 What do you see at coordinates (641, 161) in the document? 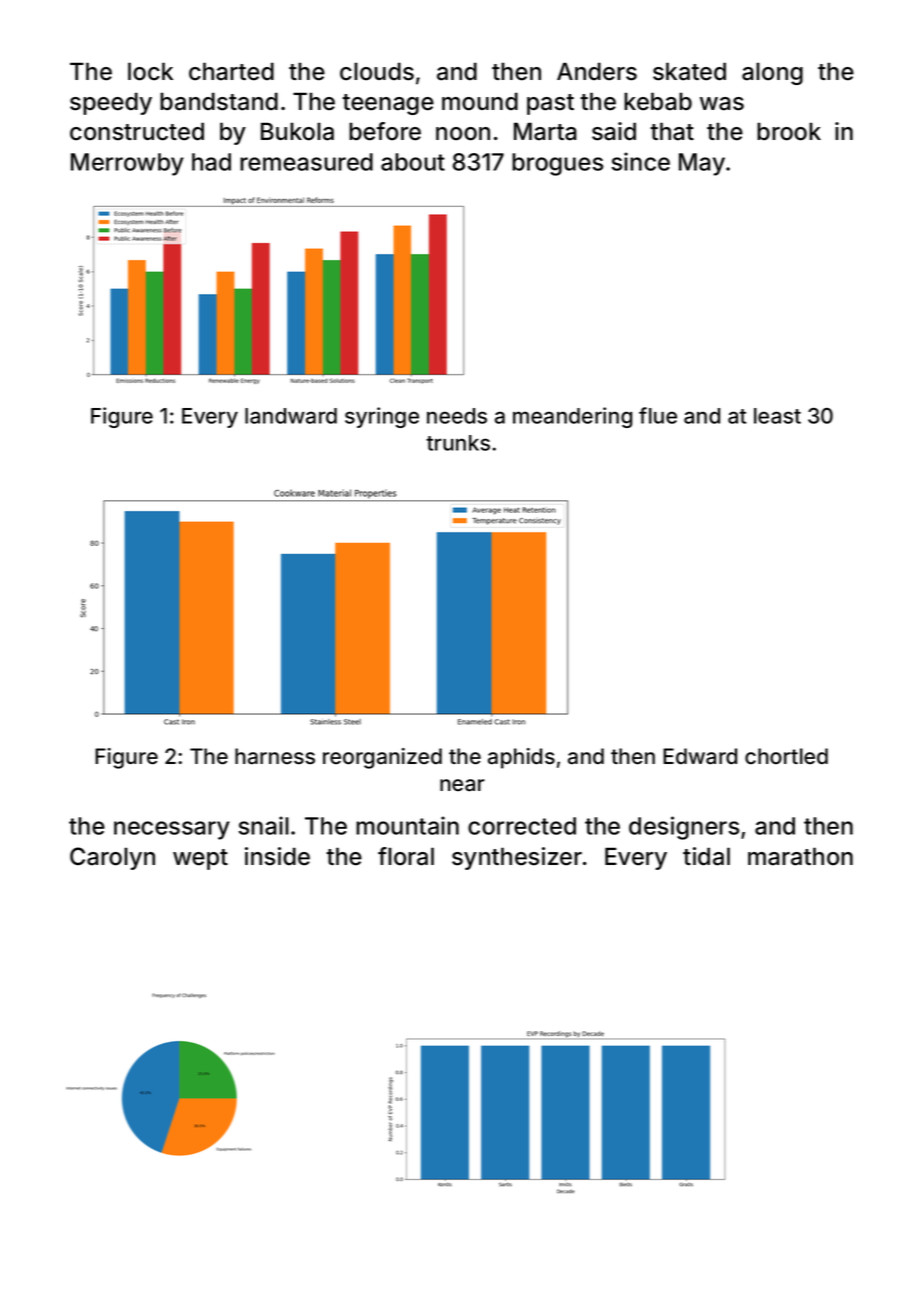
I see `since` at bounding box center [641, 161].
